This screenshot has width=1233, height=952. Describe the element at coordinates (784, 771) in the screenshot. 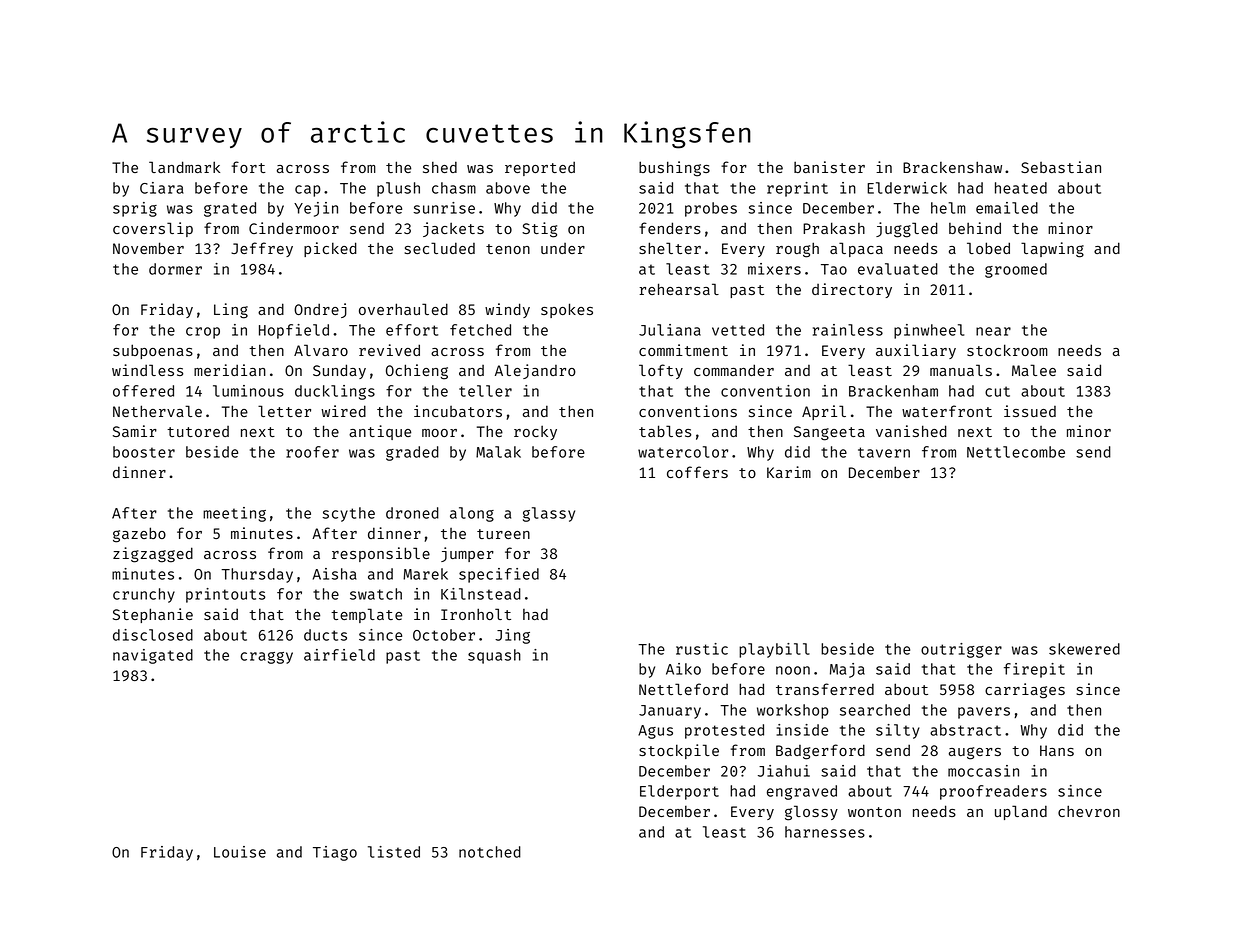

I see `Jiahui` at that location.
